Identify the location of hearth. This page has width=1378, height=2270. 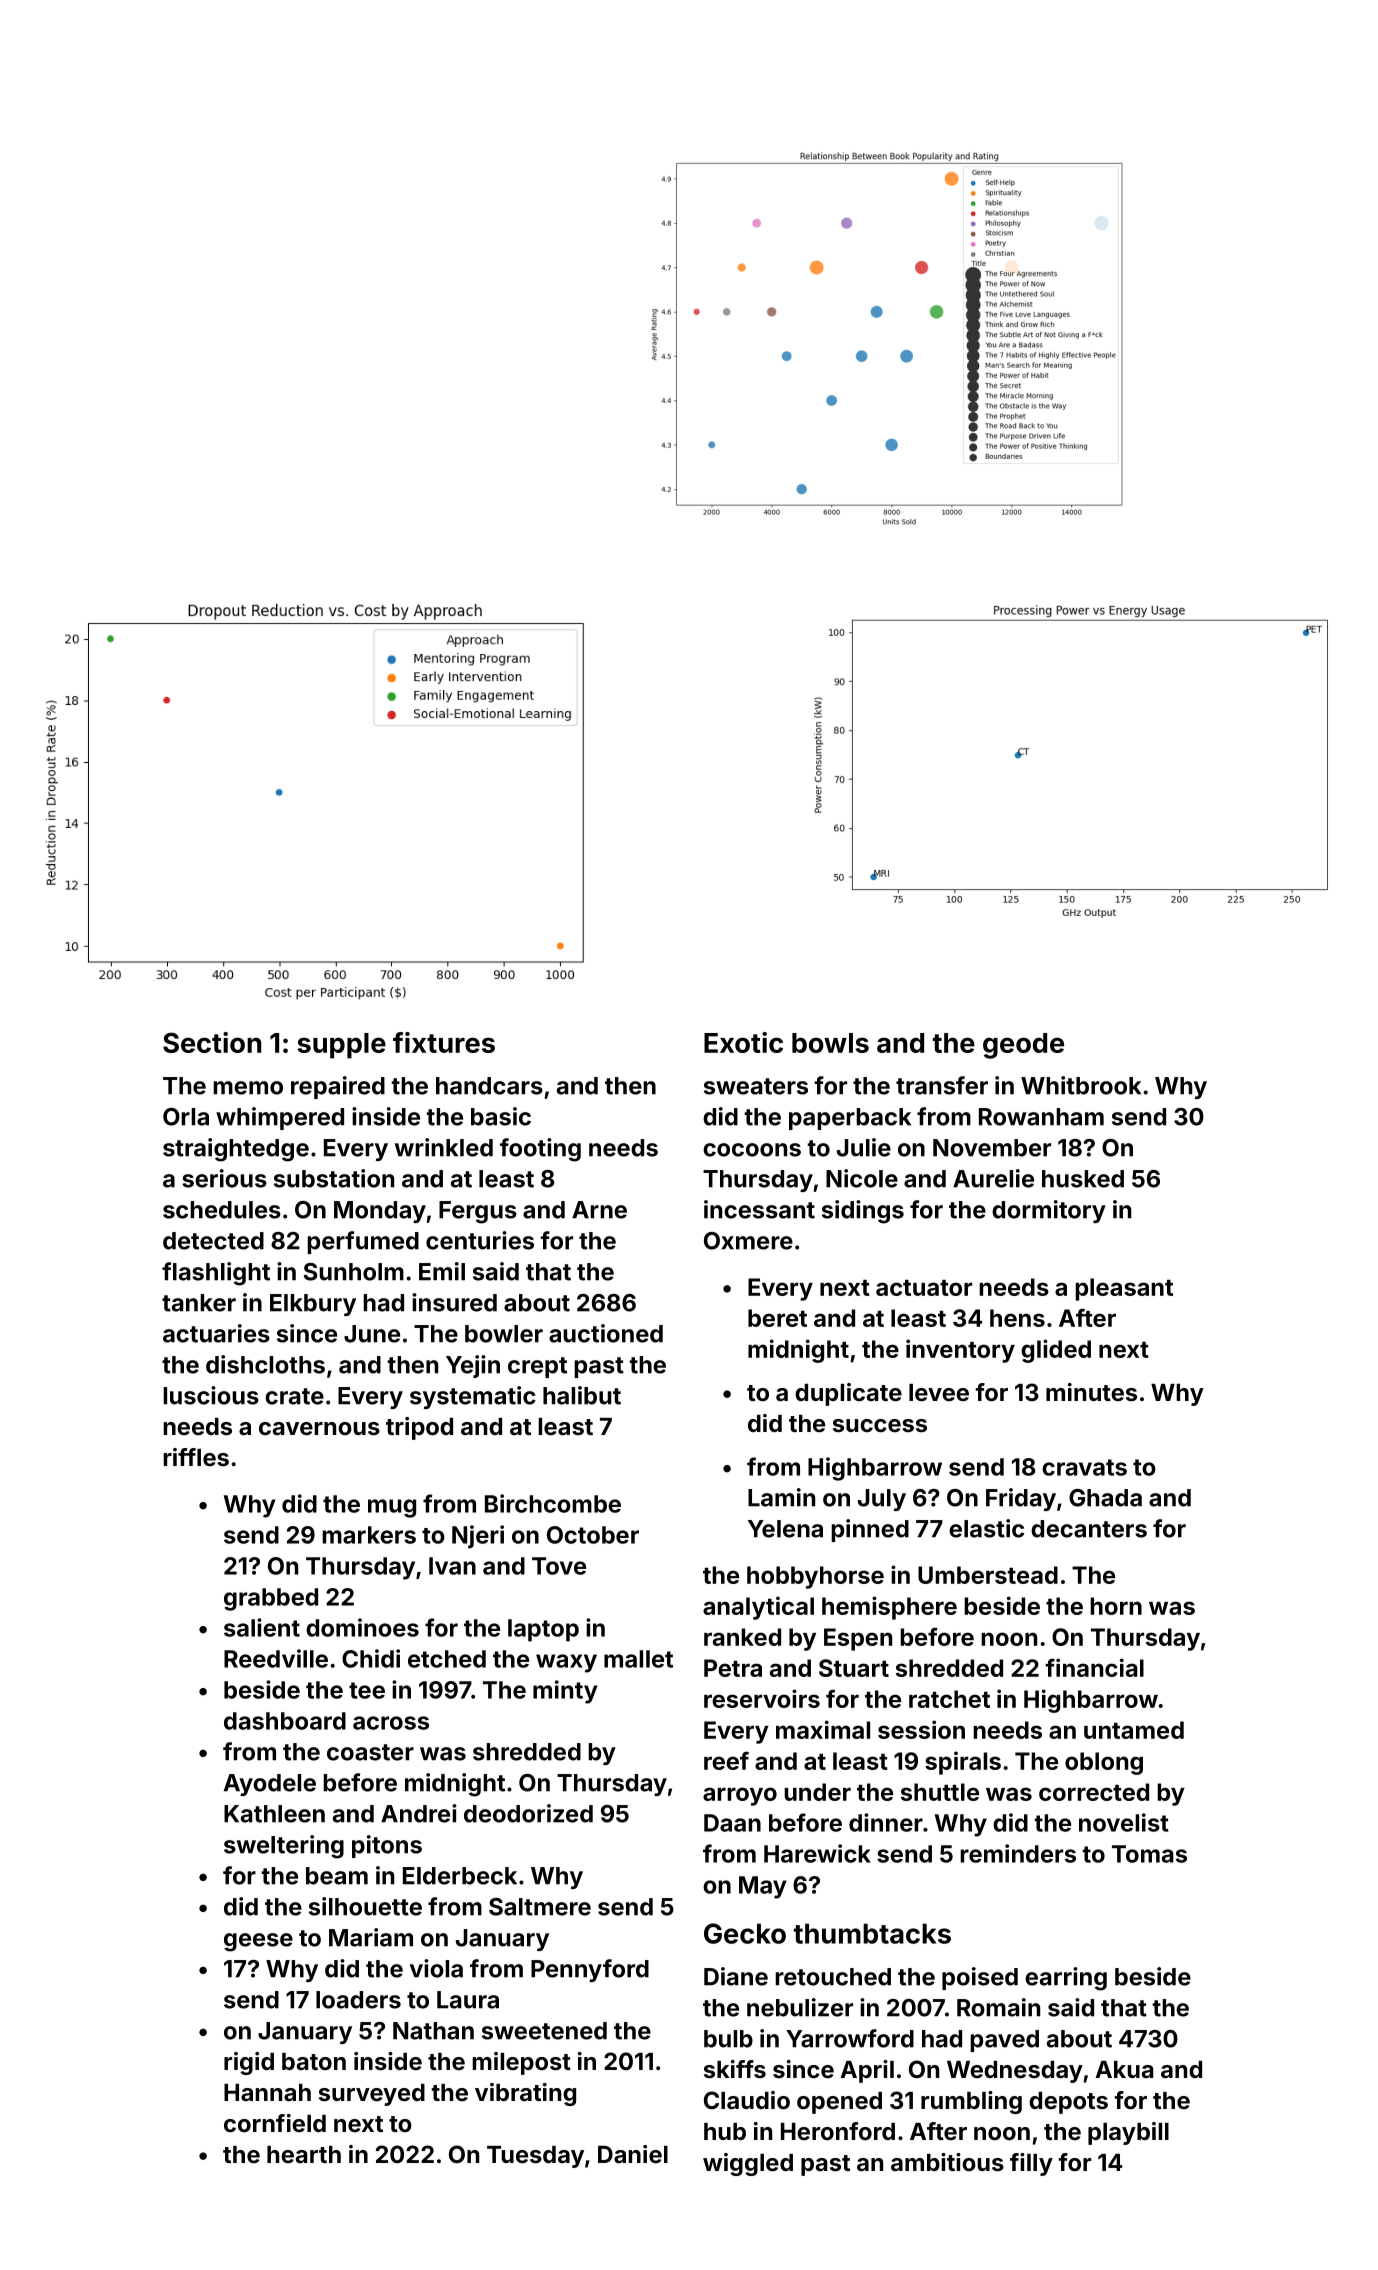
(304, 2154).
